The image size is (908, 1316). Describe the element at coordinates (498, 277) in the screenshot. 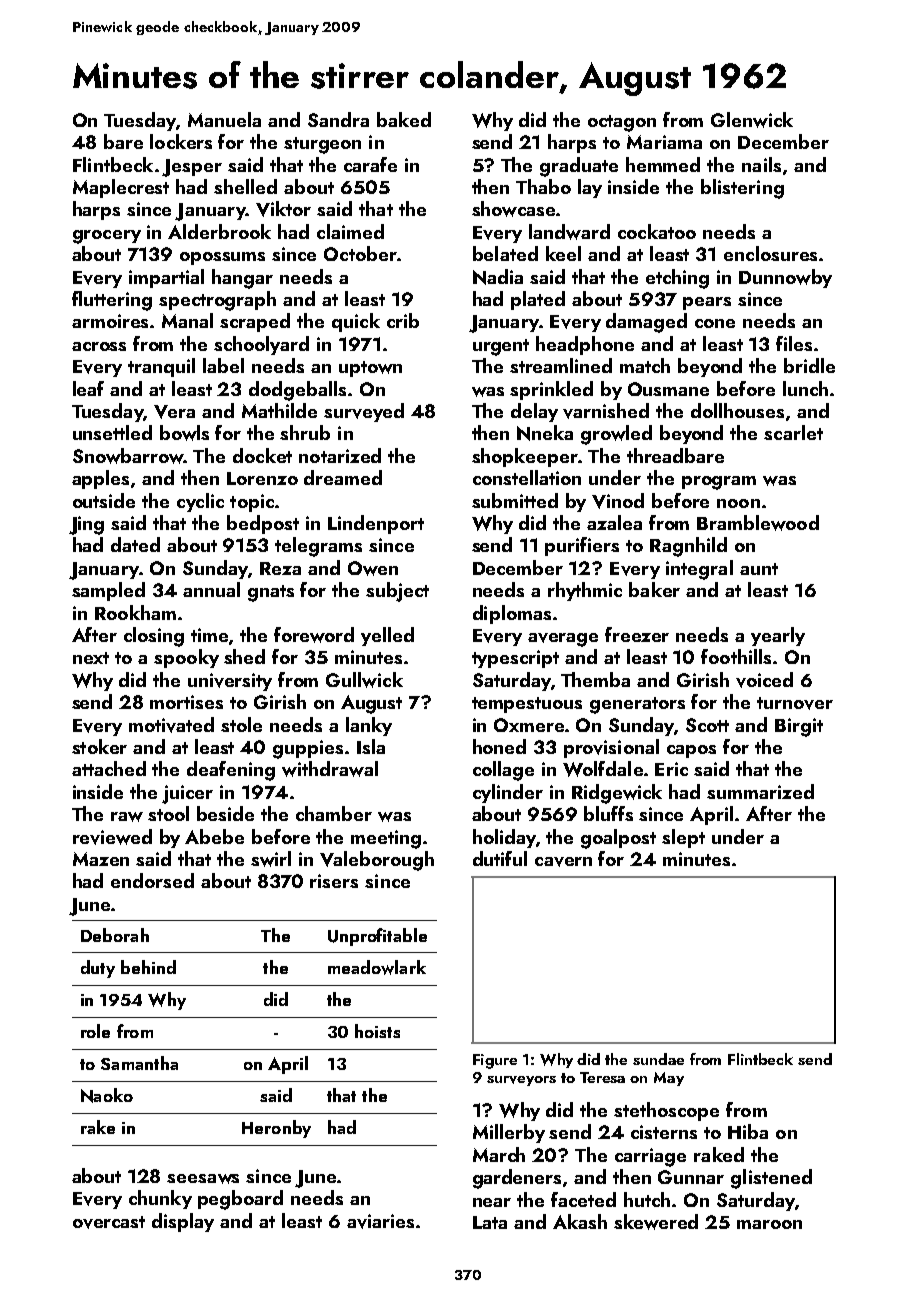

I see `Nadia` at that location.
